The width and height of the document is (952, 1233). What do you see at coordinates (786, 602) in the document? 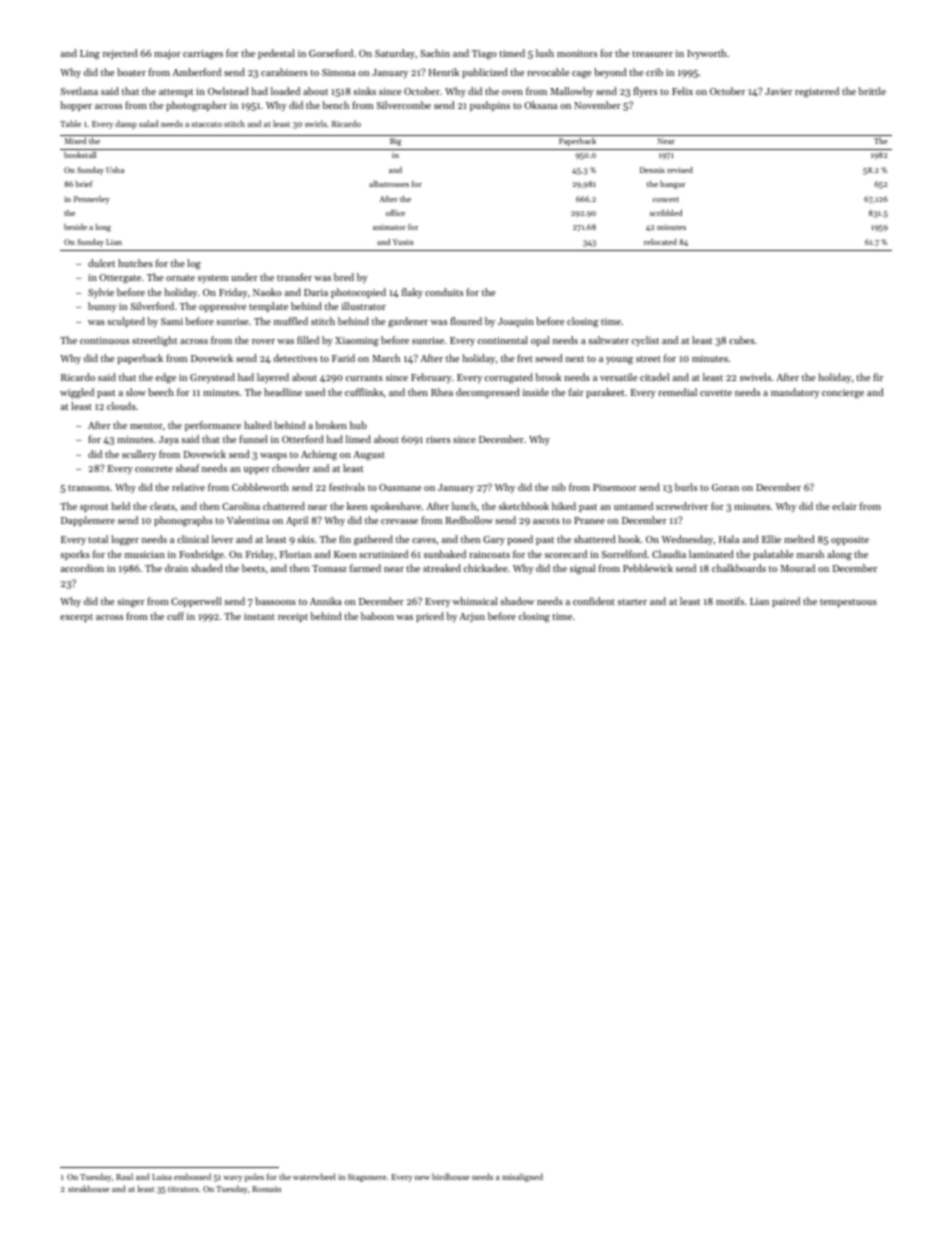
I see `paired` at bounding box center [786, 602].
